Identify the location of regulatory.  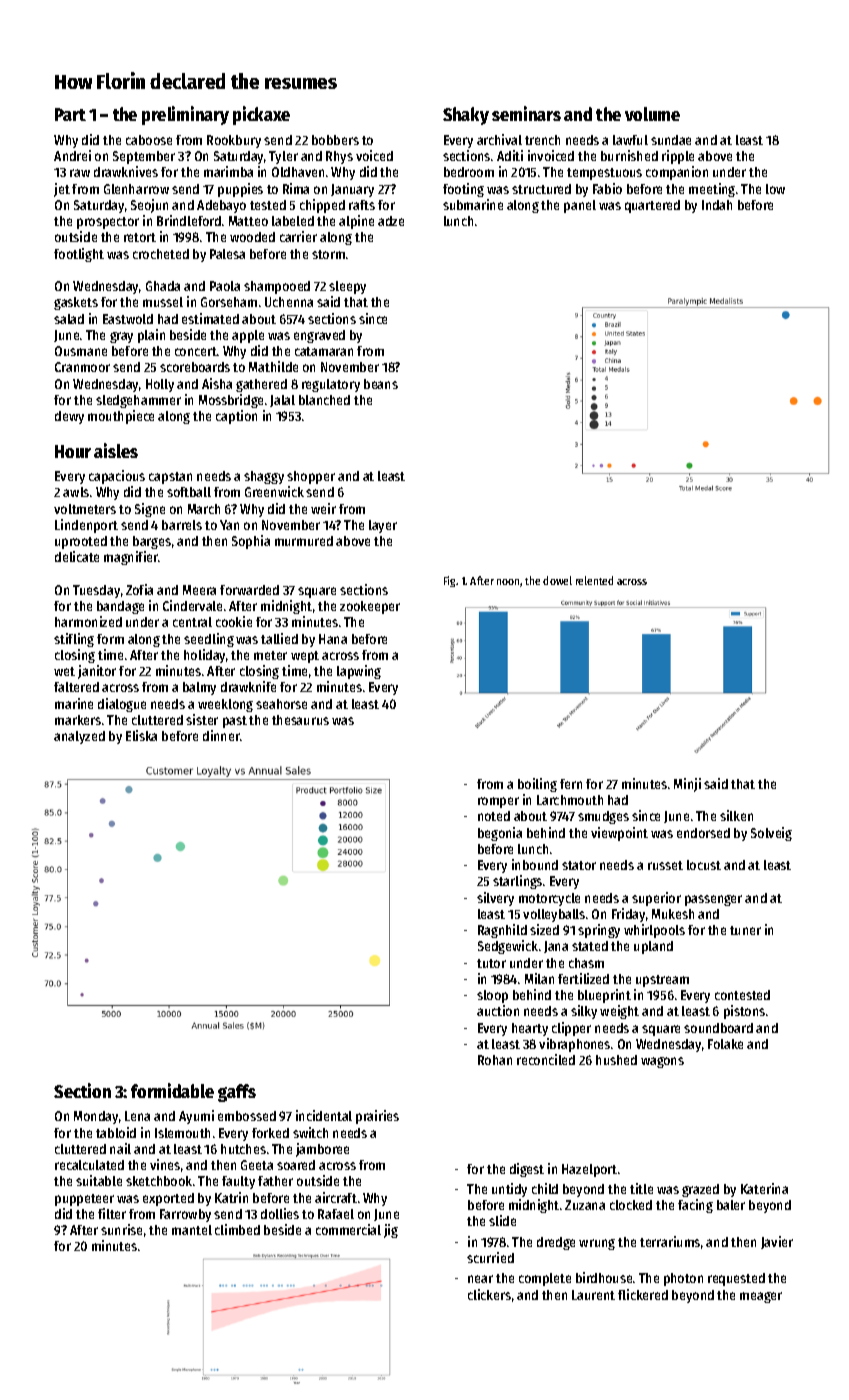
(331, 385).
